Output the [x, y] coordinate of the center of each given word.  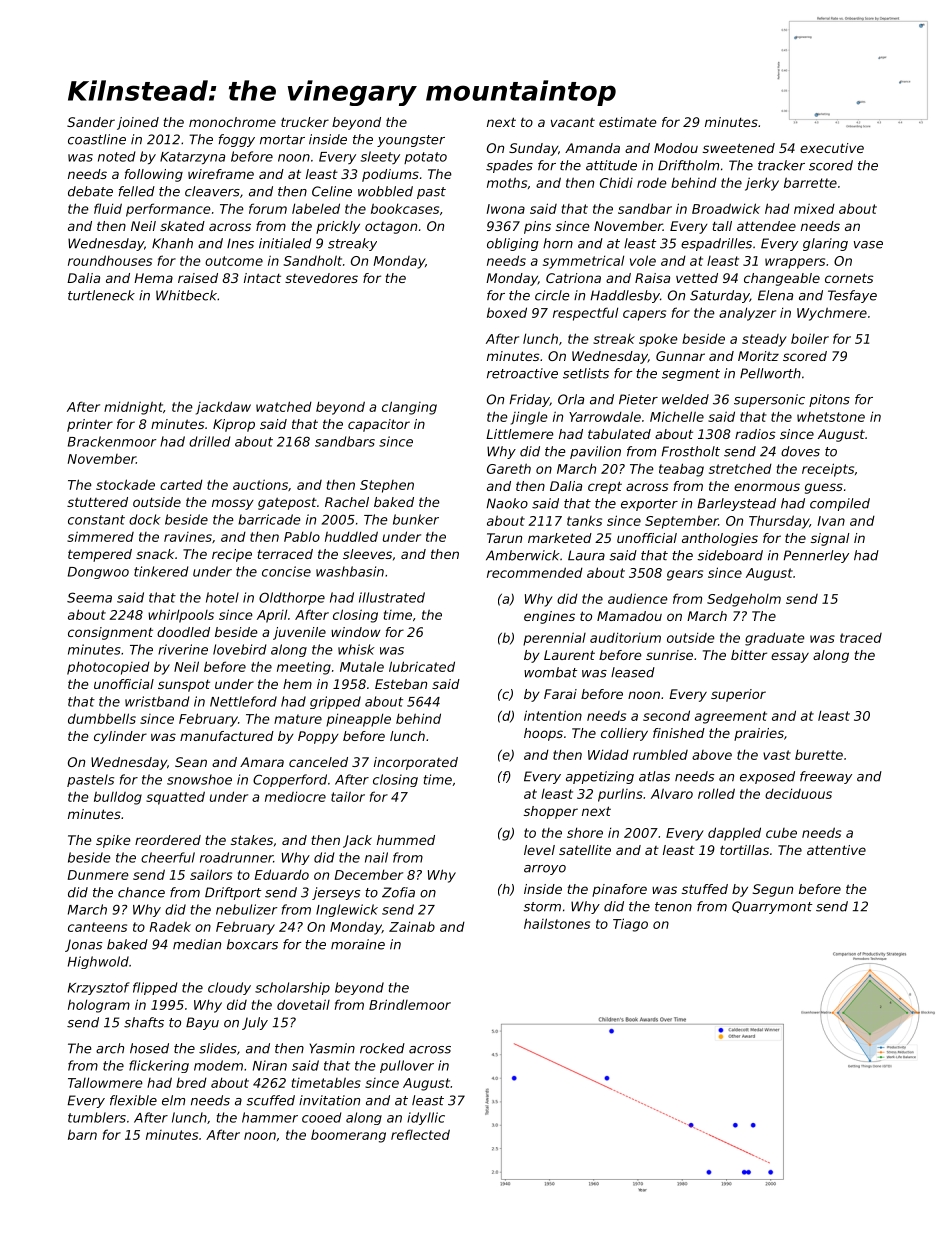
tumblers [97, 1117]
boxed [507, 312]
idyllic [426, 1118]
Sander [91, 122]
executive [832, 148]
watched [284, 406]
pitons [829, 400]
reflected [420, 1134]
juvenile [299, 633]
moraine [358, 944]
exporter [649, 505]
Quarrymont [772, 907]
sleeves [367, 554]
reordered [168, 840]
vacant [573, 122]
